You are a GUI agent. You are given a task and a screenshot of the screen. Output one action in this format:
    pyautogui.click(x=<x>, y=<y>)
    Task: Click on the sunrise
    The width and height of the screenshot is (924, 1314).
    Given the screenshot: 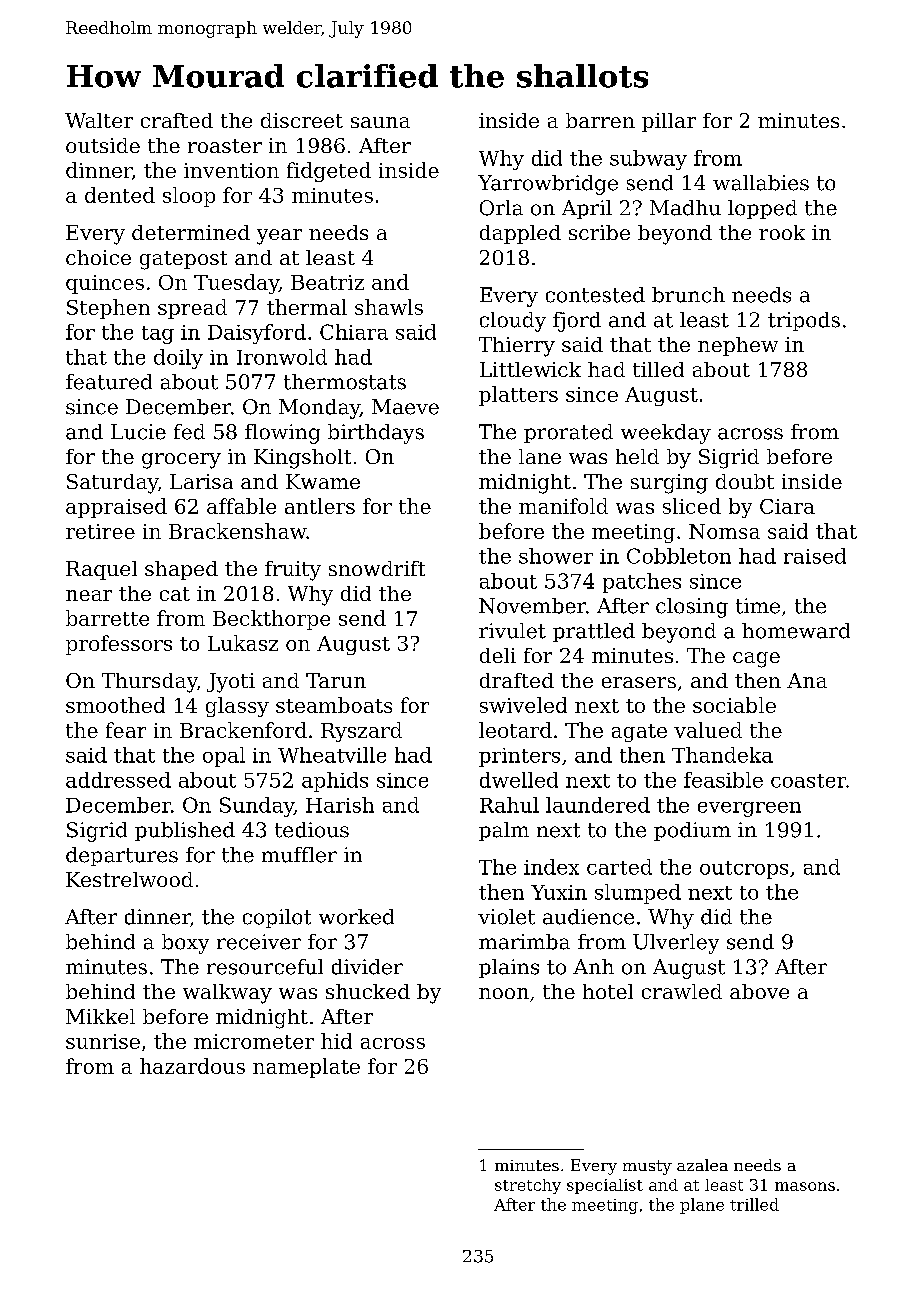 What is the action you would take?
    pyautogui.click(x=103, y=1041)
